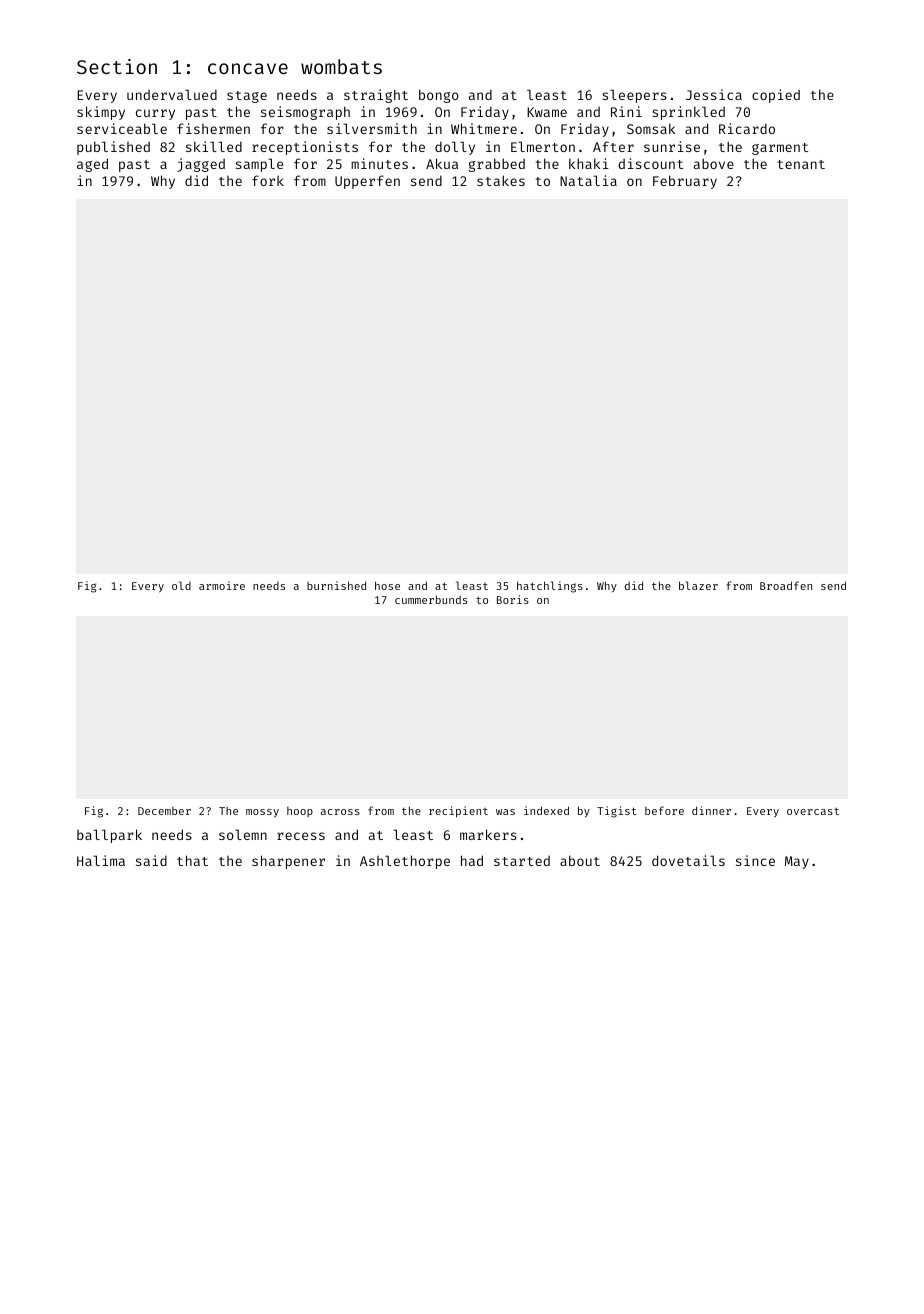  What do you see at coordinates (268, 180) in the screenshot?
I see `fork` at bounding box center [268, 180].
